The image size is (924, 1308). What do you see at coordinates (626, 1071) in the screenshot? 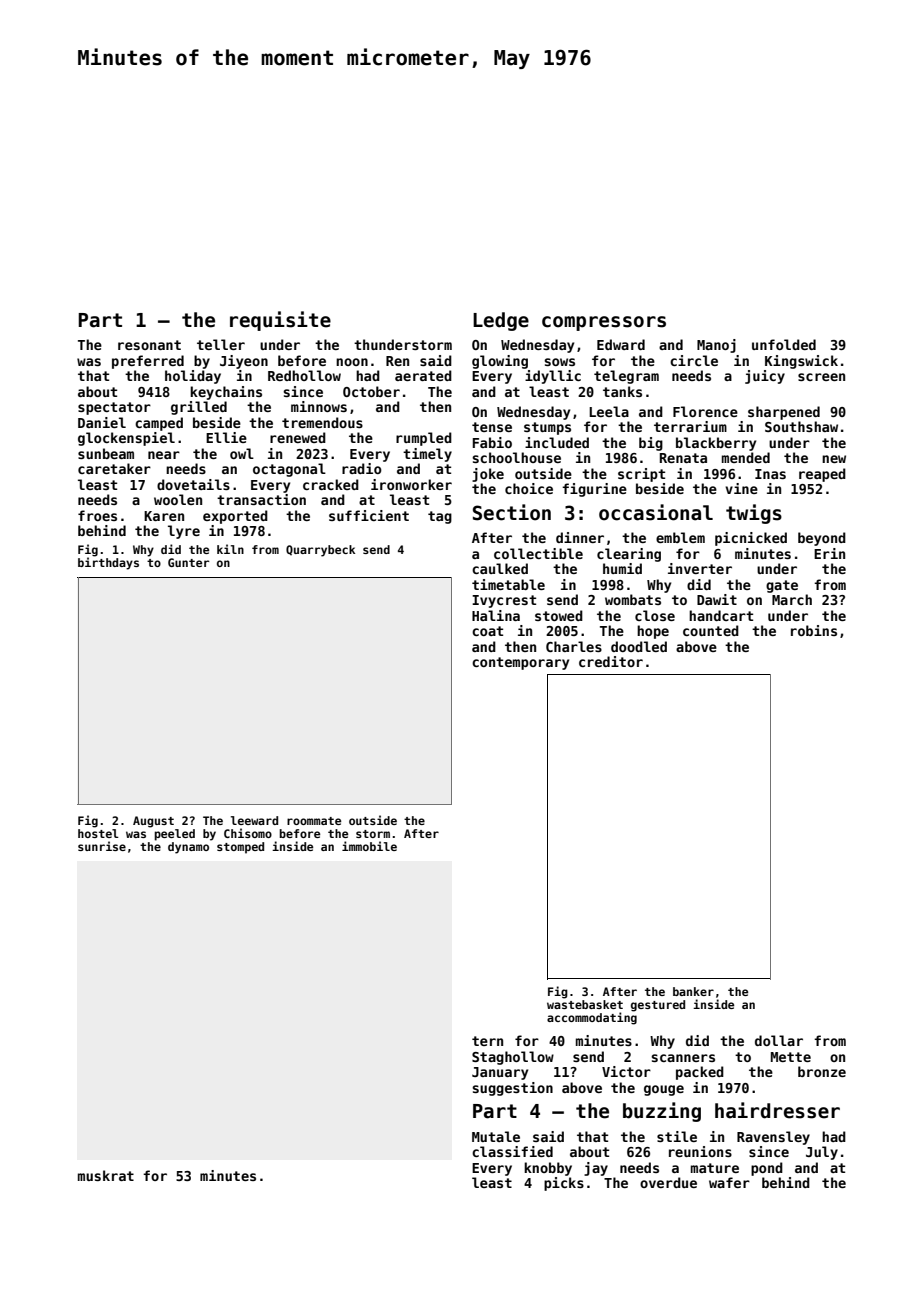
I see `Victor` at bounding box center [626, 1071].
